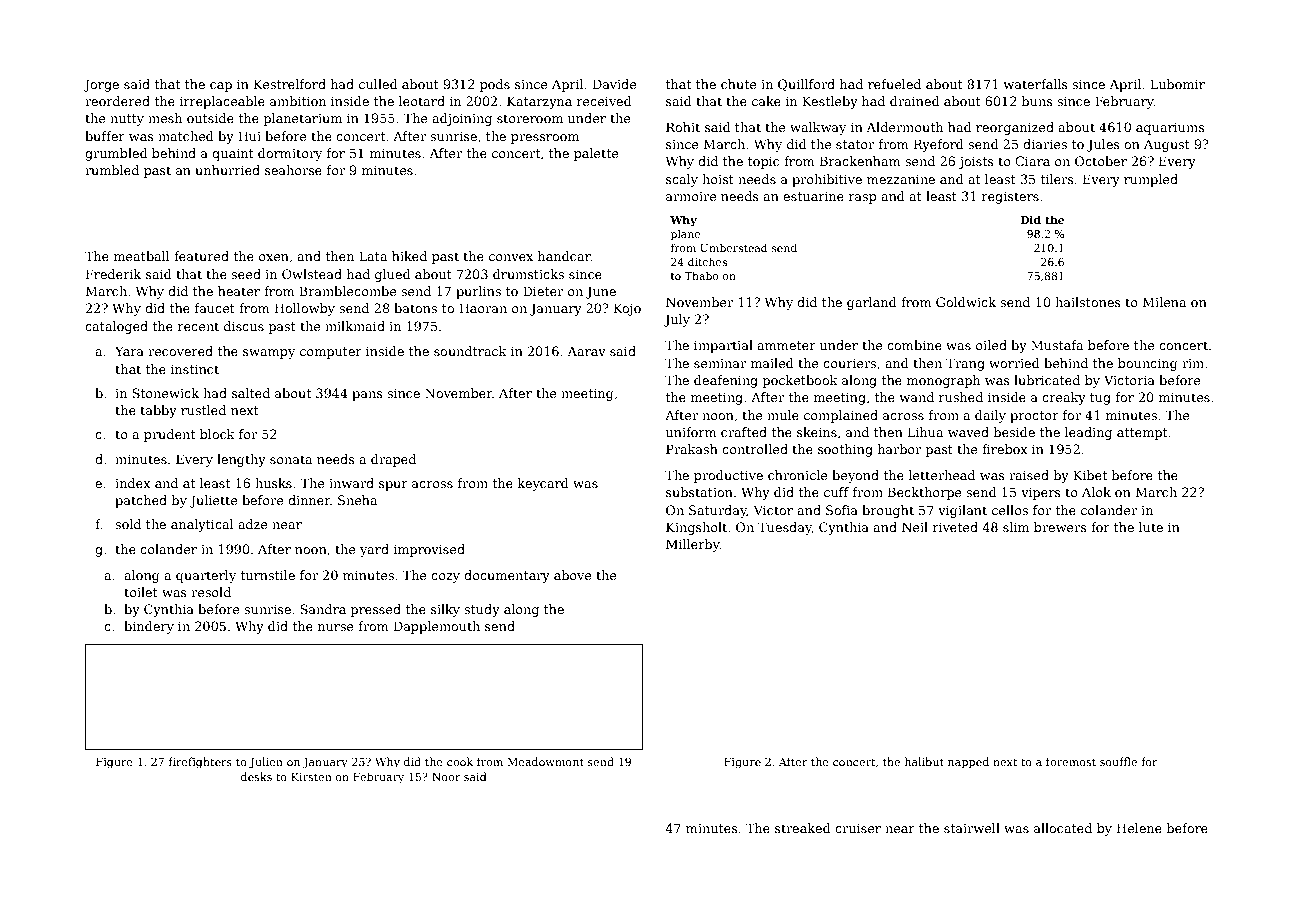  Describe the element at coordinates (546, 761) in the image. I see `Meadowmont` at that location.
